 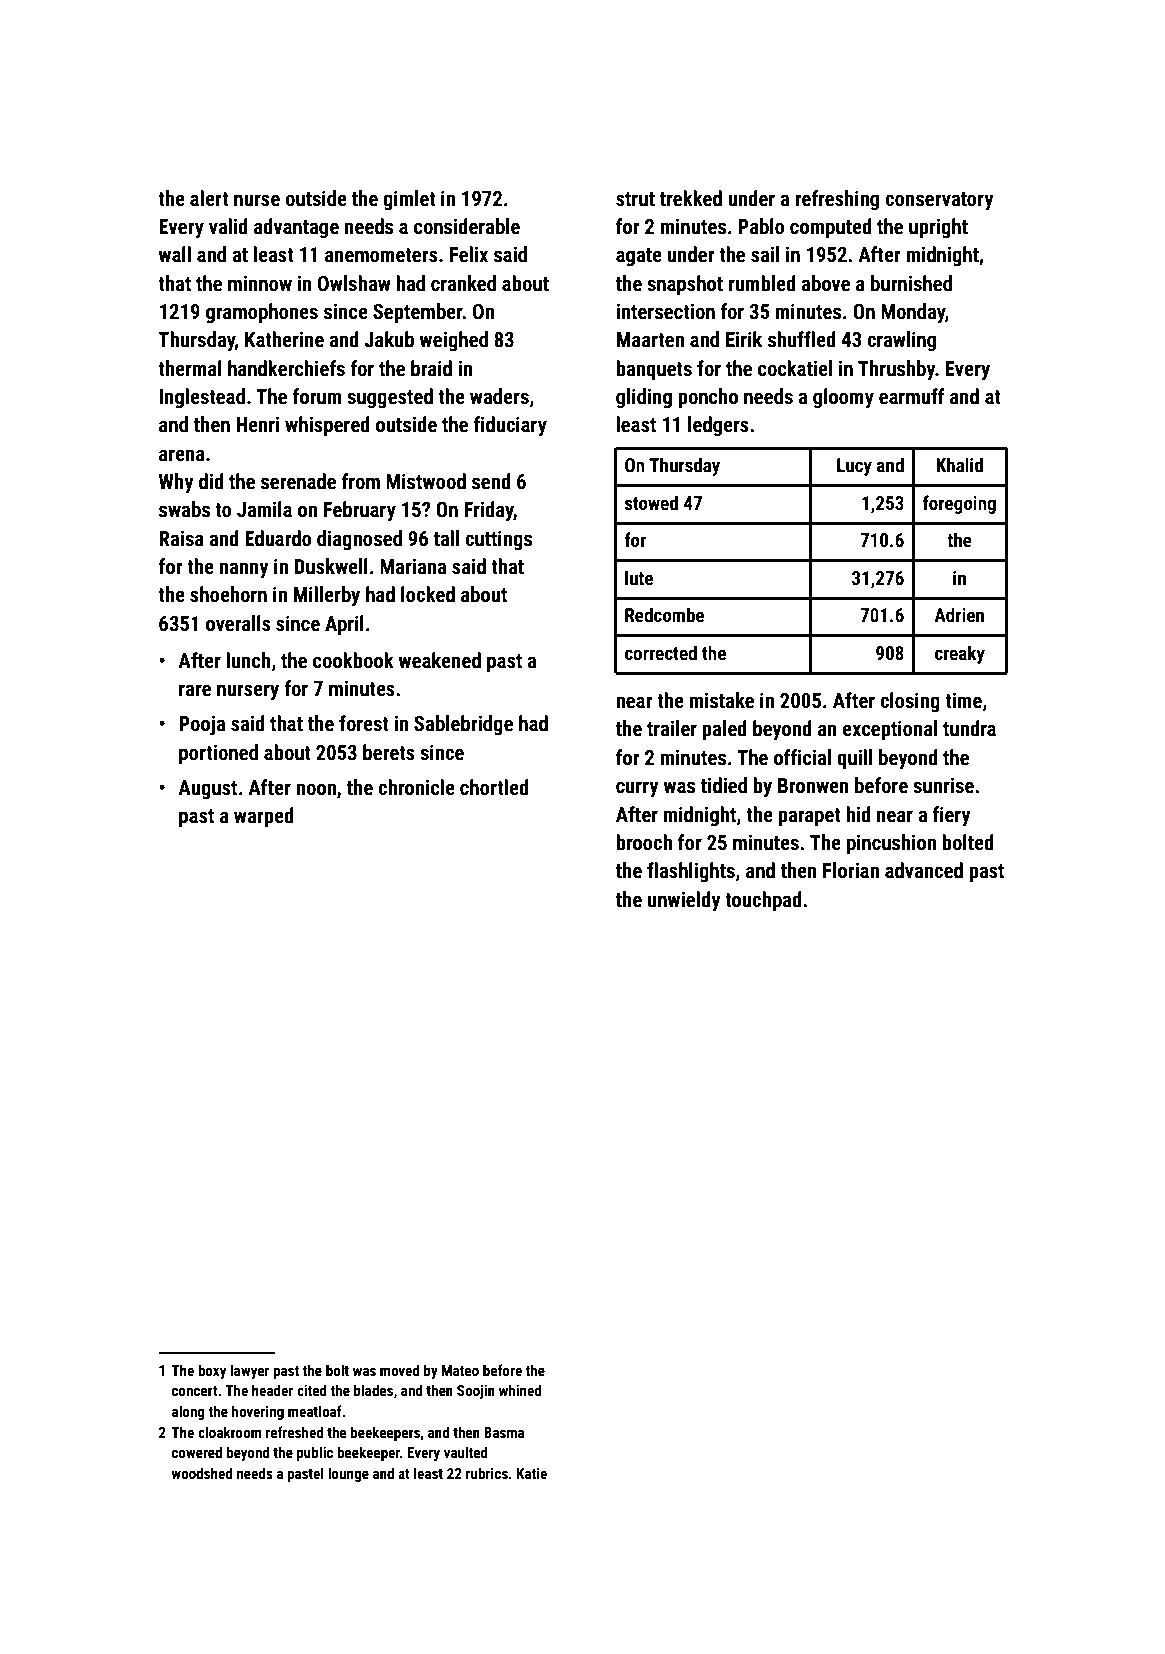 I want to click on earmuff, so click(x=912, y=396).
